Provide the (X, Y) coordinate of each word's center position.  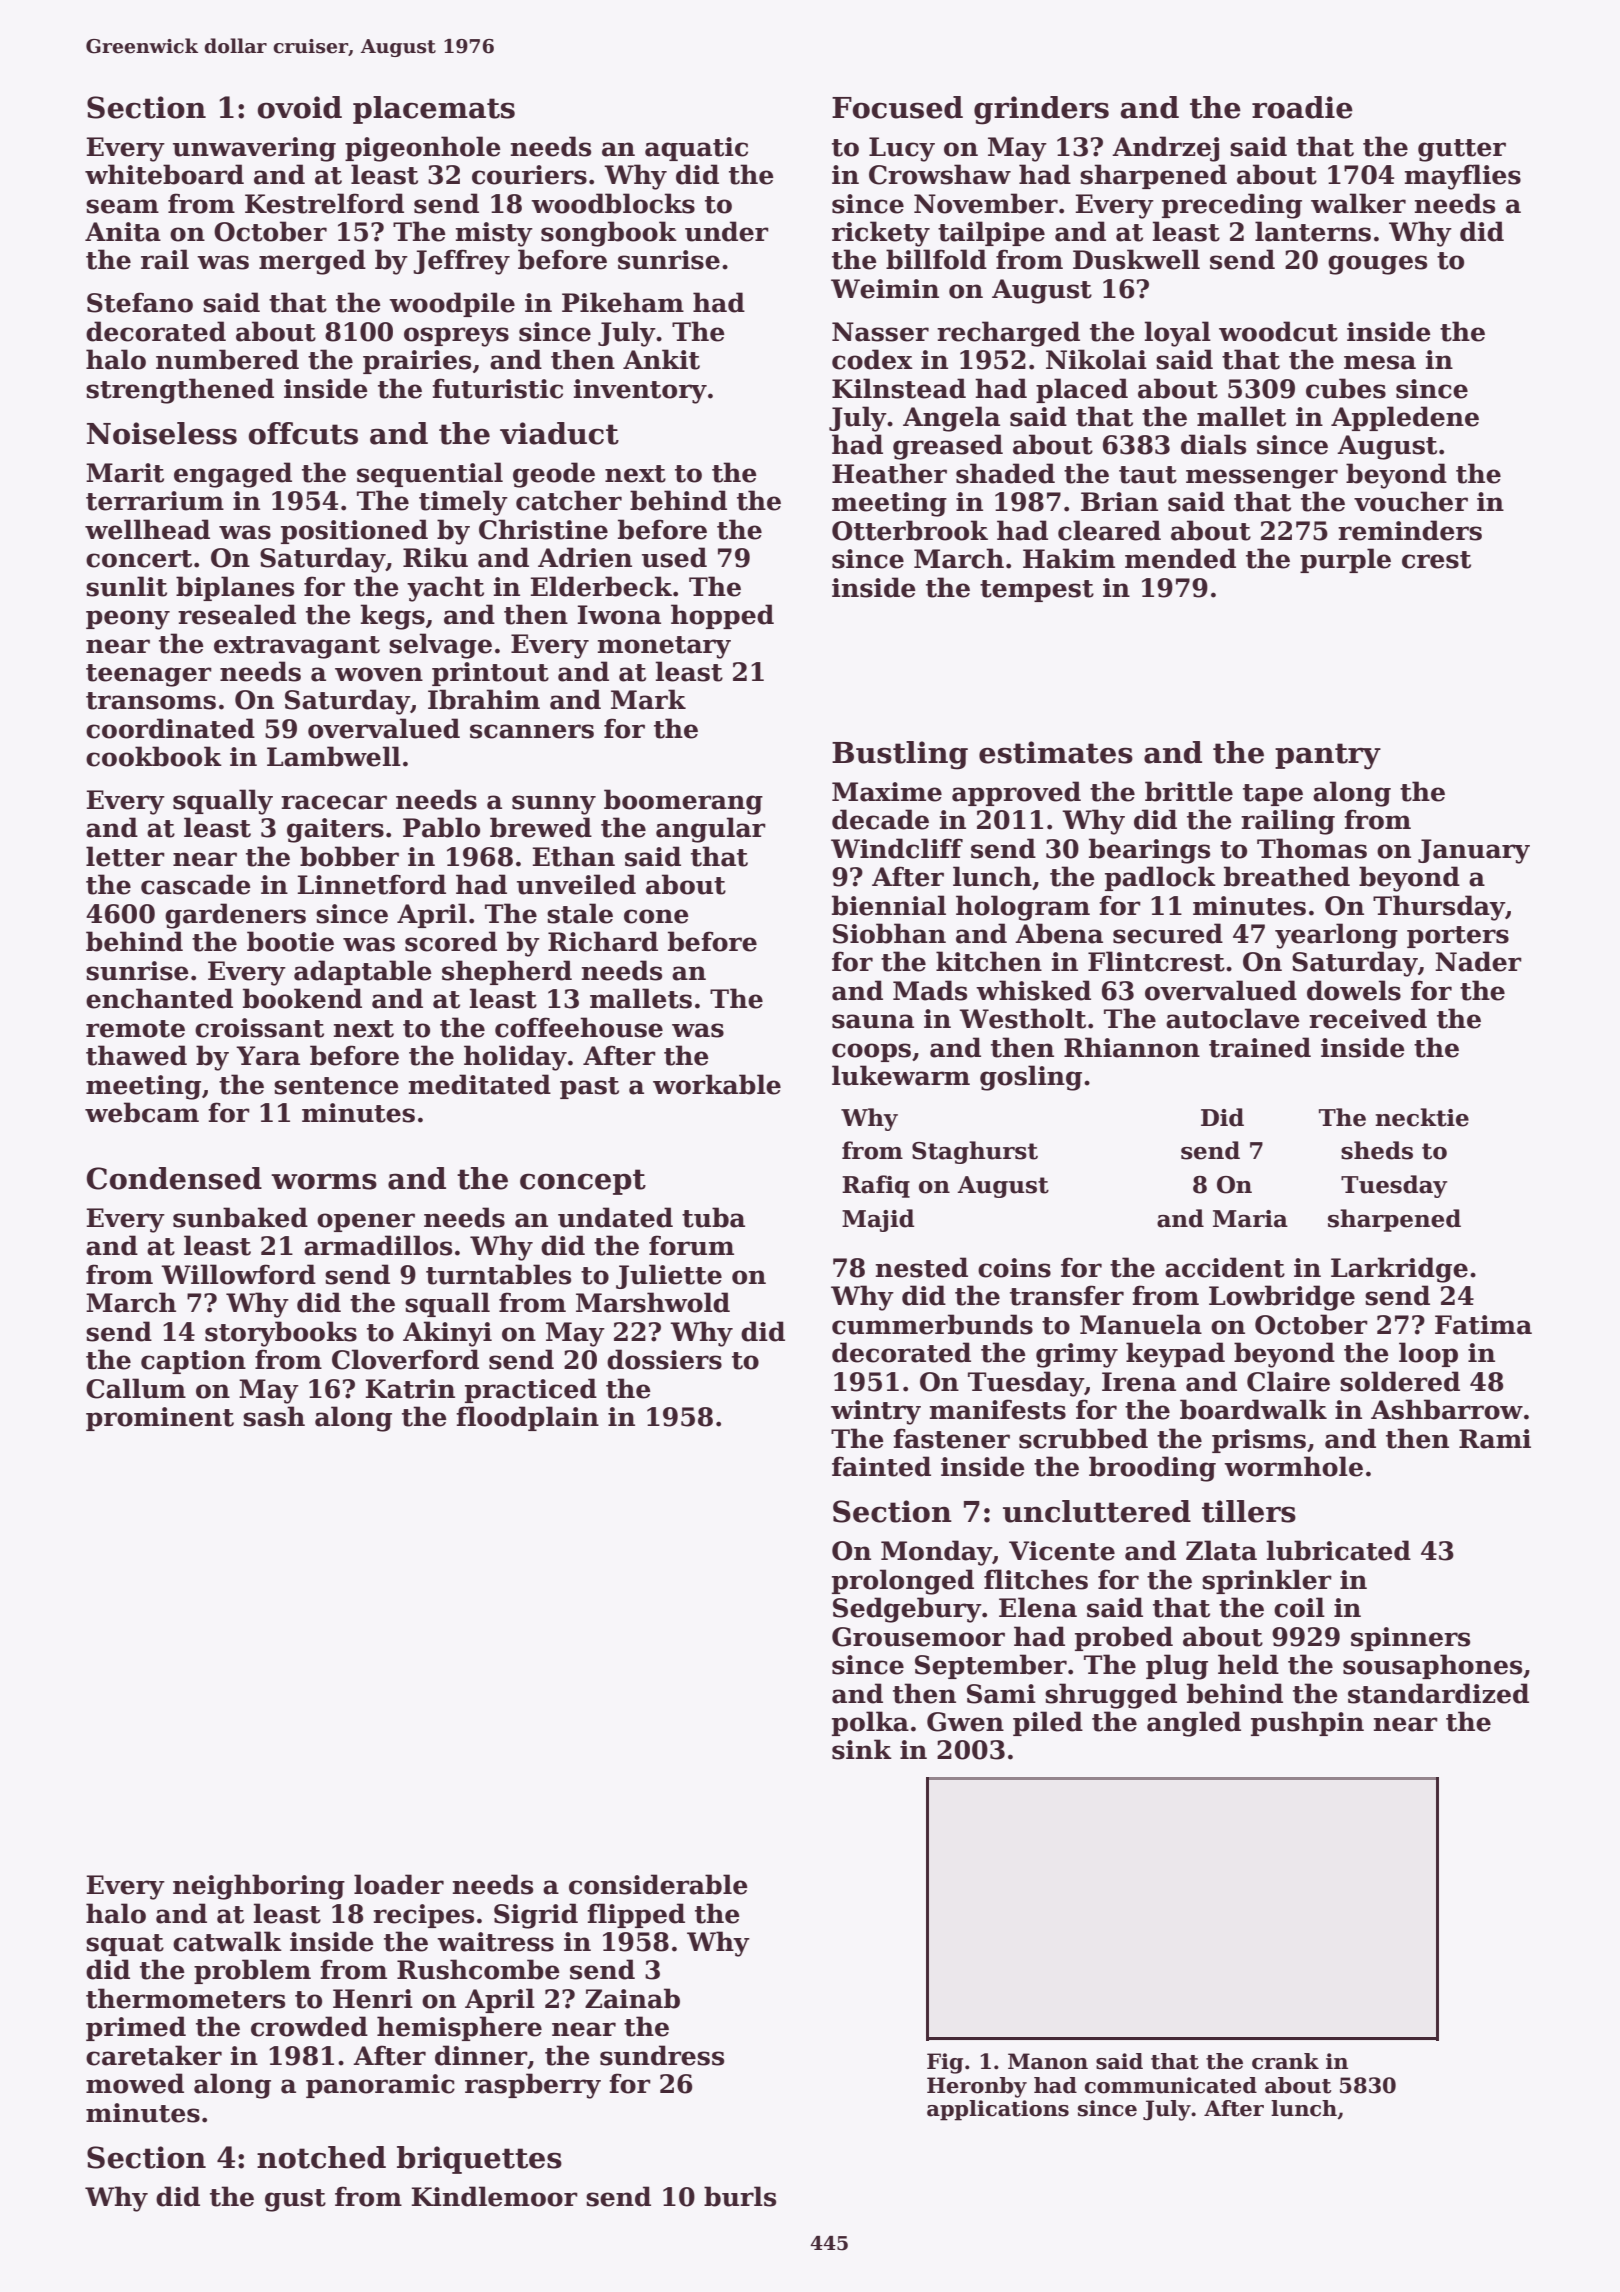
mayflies (1463, 177)
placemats (434, 110)
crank (1285, 2061)
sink (862, 1749)
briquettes (479, 2160)
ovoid (299, 107)
